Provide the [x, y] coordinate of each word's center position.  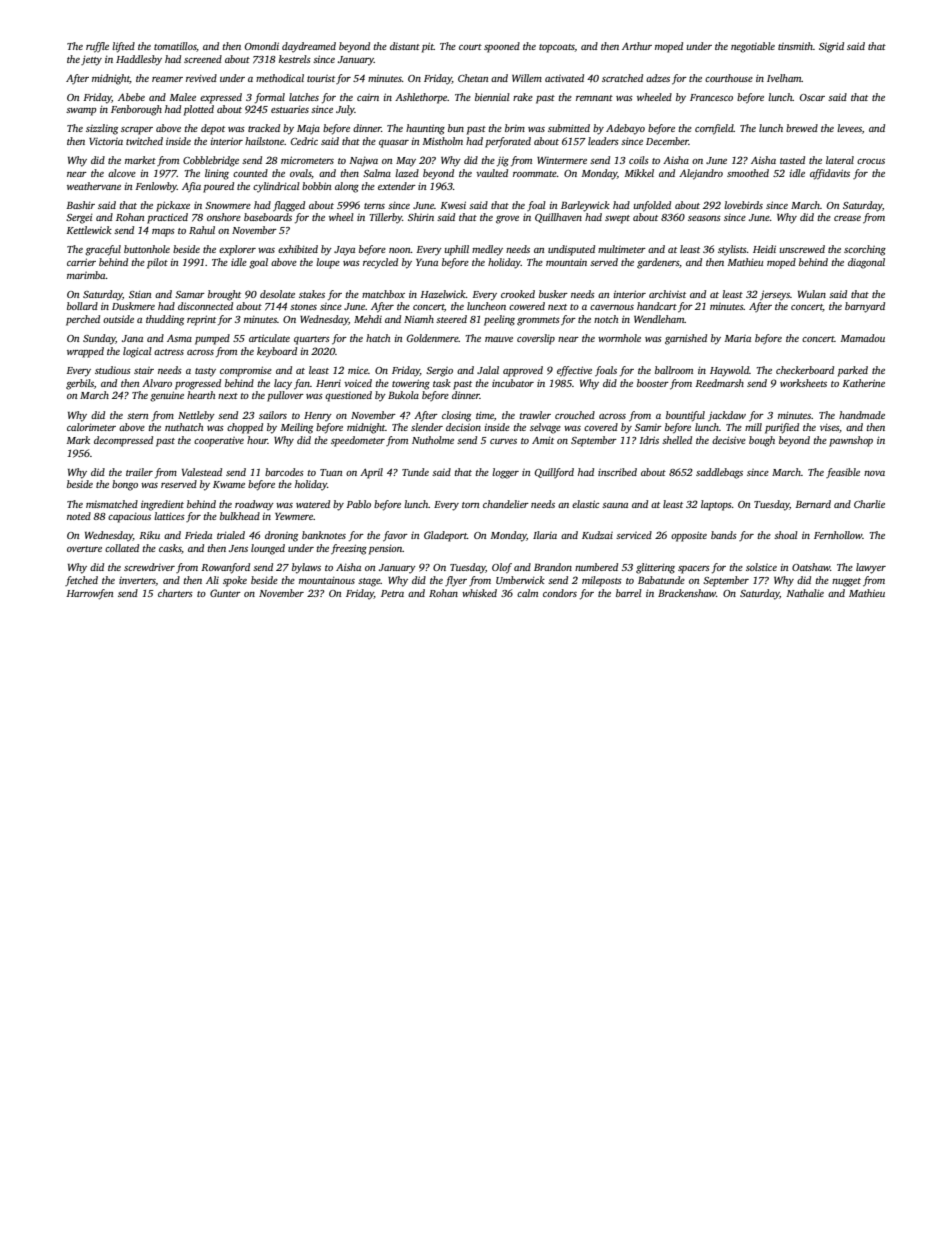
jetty [91, 60]
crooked [518, 294]
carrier [81, 262]
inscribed [617, 472]
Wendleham [659, 319]
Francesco [711, 97]
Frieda [198, 535]
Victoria [106, 141]
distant [405, 46]
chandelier [506, 504]
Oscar [812, 97]
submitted [569, 128]
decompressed [123, 441]
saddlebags [719, 473]
